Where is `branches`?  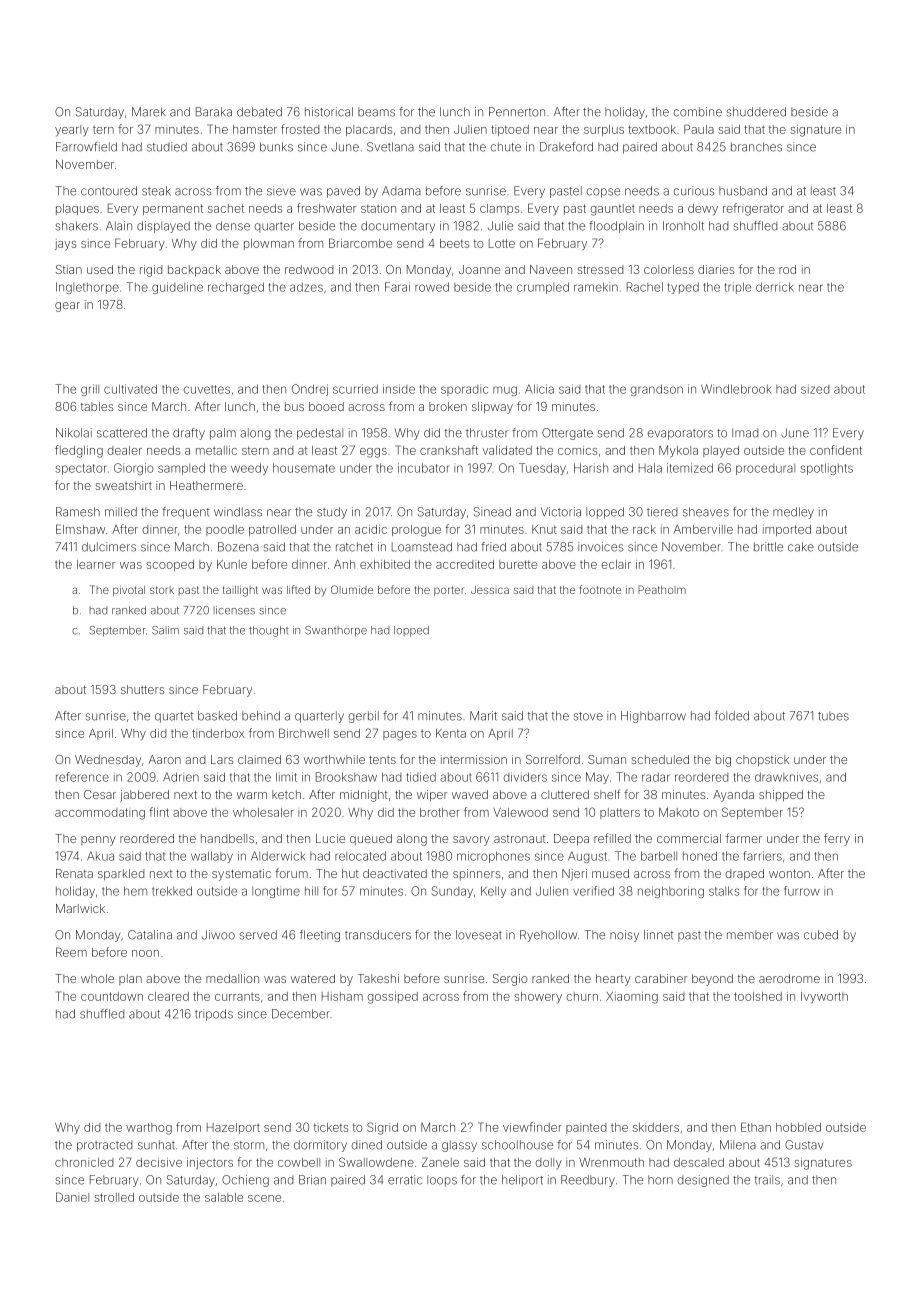
branches is located at coordinates (756, 147).
